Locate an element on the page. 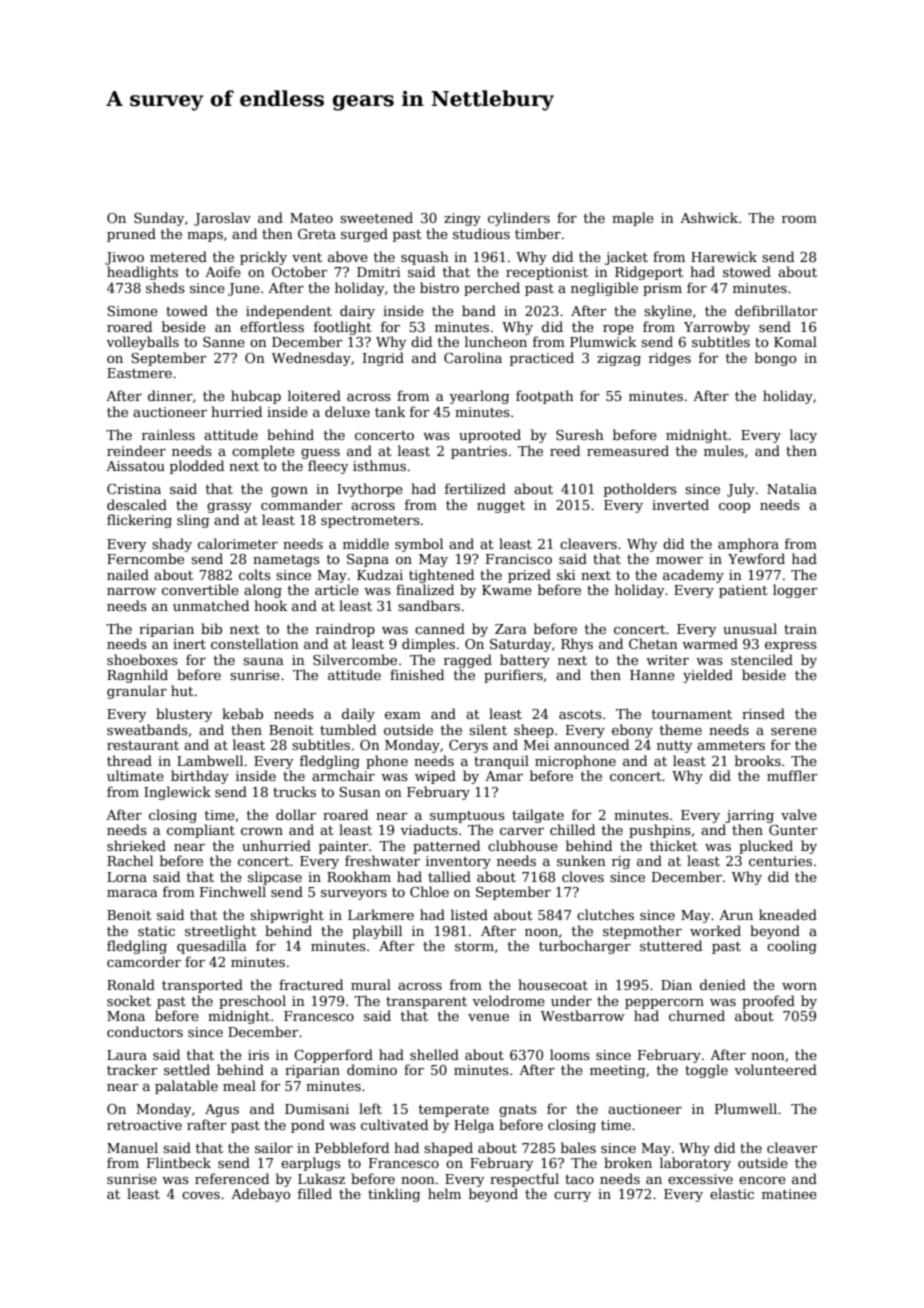 The height and width of the page is (1308, 924). Yewford is located at coordinates (756, 558).
